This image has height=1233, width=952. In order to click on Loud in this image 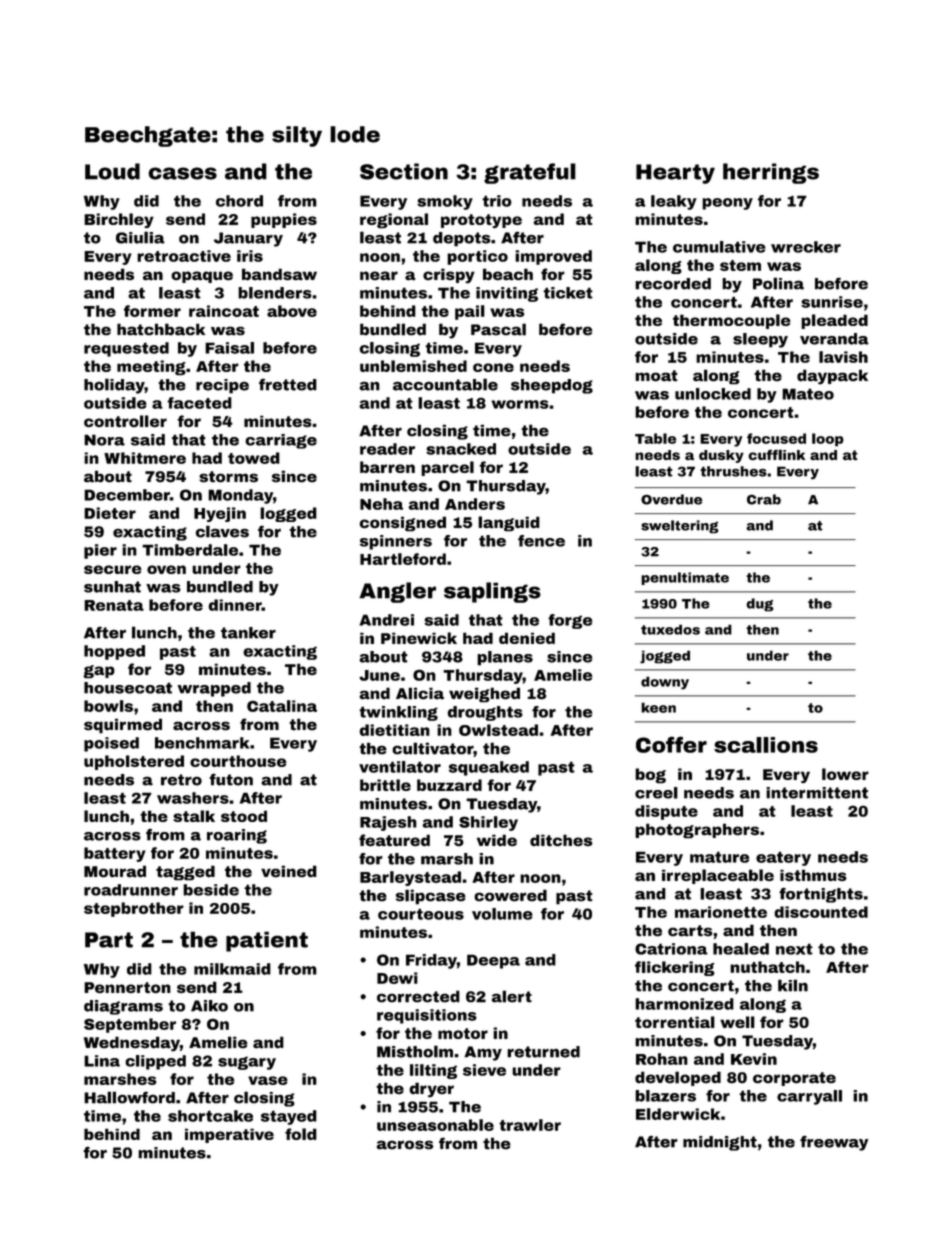, I will do `click(112, 171)`.
